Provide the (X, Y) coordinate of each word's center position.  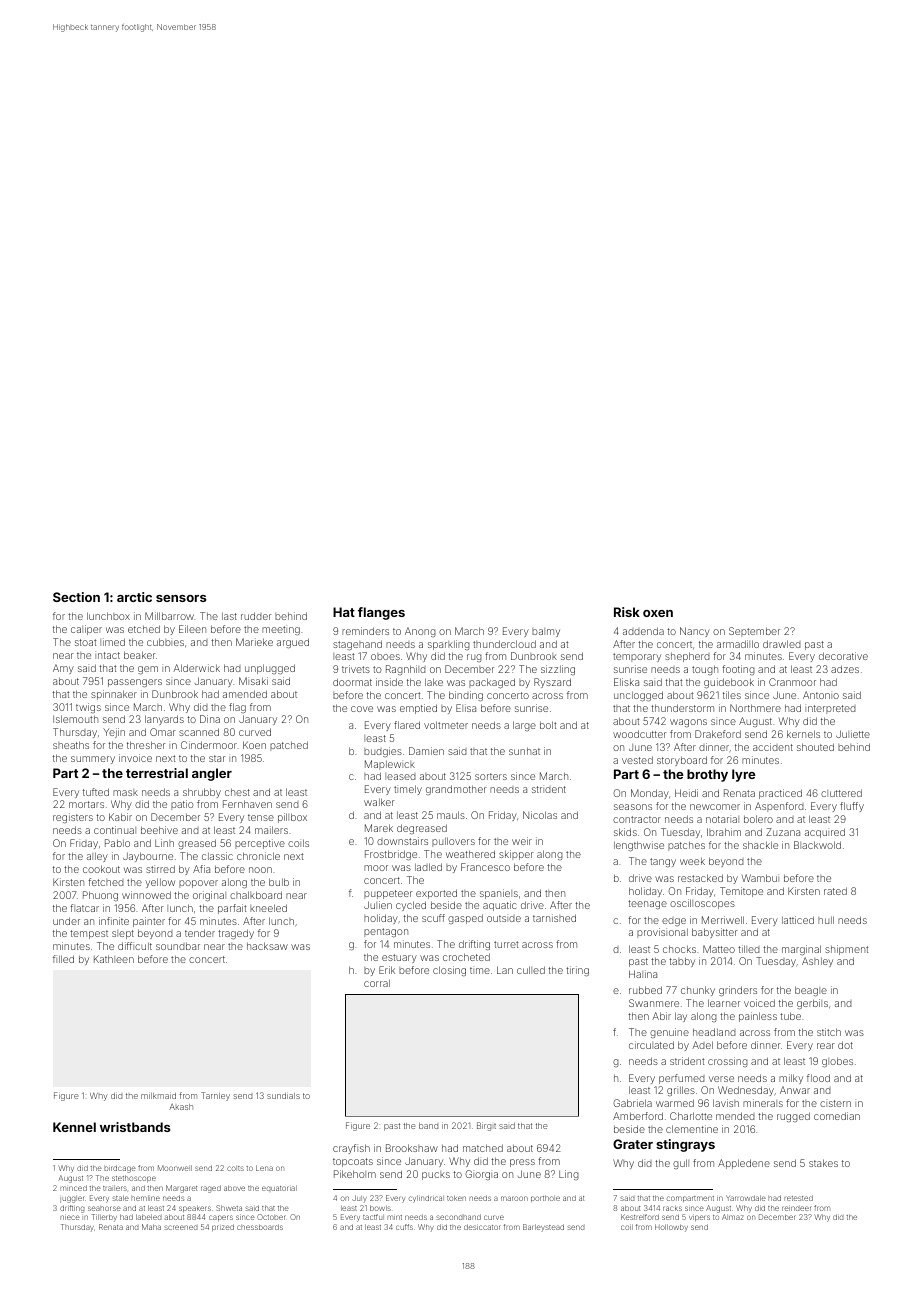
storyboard (682, 761)
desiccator (482, 1227)
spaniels (499, 894)
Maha (151, 1227)
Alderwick (196, 668)
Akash (181, 1106)
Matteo (719, 949)
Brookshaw (412, 1148)
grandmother (456, 790)
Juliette (853, 734)
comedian (837, 1116)
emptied (418, 709)
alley (97, 857)
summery (93, 760)
